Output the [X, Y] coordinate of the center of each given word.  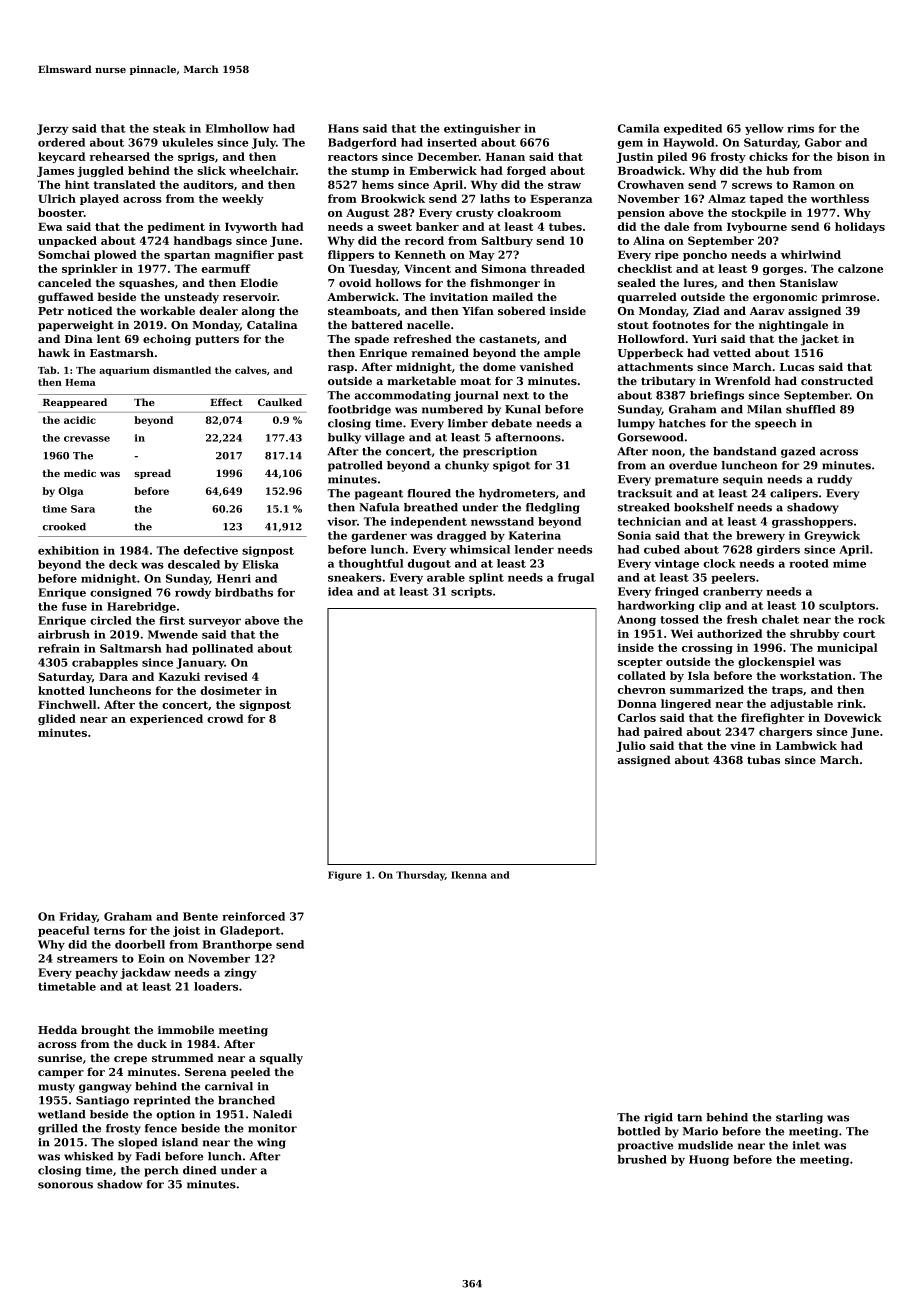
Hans [343, 128]
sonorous [65, 1185]
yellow [764, 129]
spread [152, 474]
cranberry [733, 592]
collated [642, 675]
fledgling [553, 508]
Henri [234, 578]
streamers [87, 959]
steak [169, 128]
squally [281, 1059]
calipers [794, 494]
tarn [689, 1118]
